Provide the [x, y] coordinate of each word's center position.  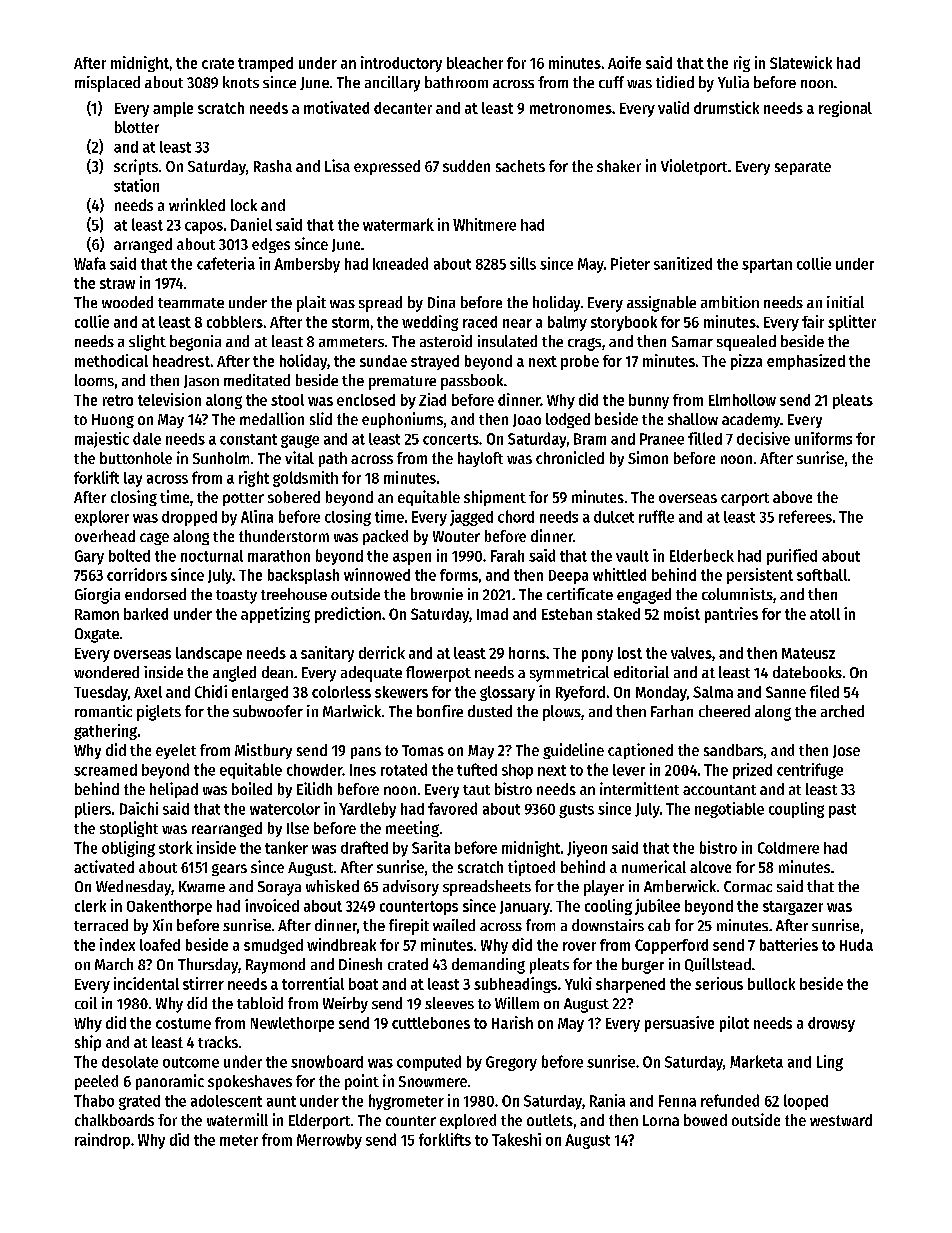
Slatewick [801, 62]
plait [311, 304]
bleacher [475, 63]
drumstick [726, 107]
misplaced [107, 84]
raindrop [102, 1141]
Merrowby [329, 1141]
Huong [113, 421]
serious [719, 983]
